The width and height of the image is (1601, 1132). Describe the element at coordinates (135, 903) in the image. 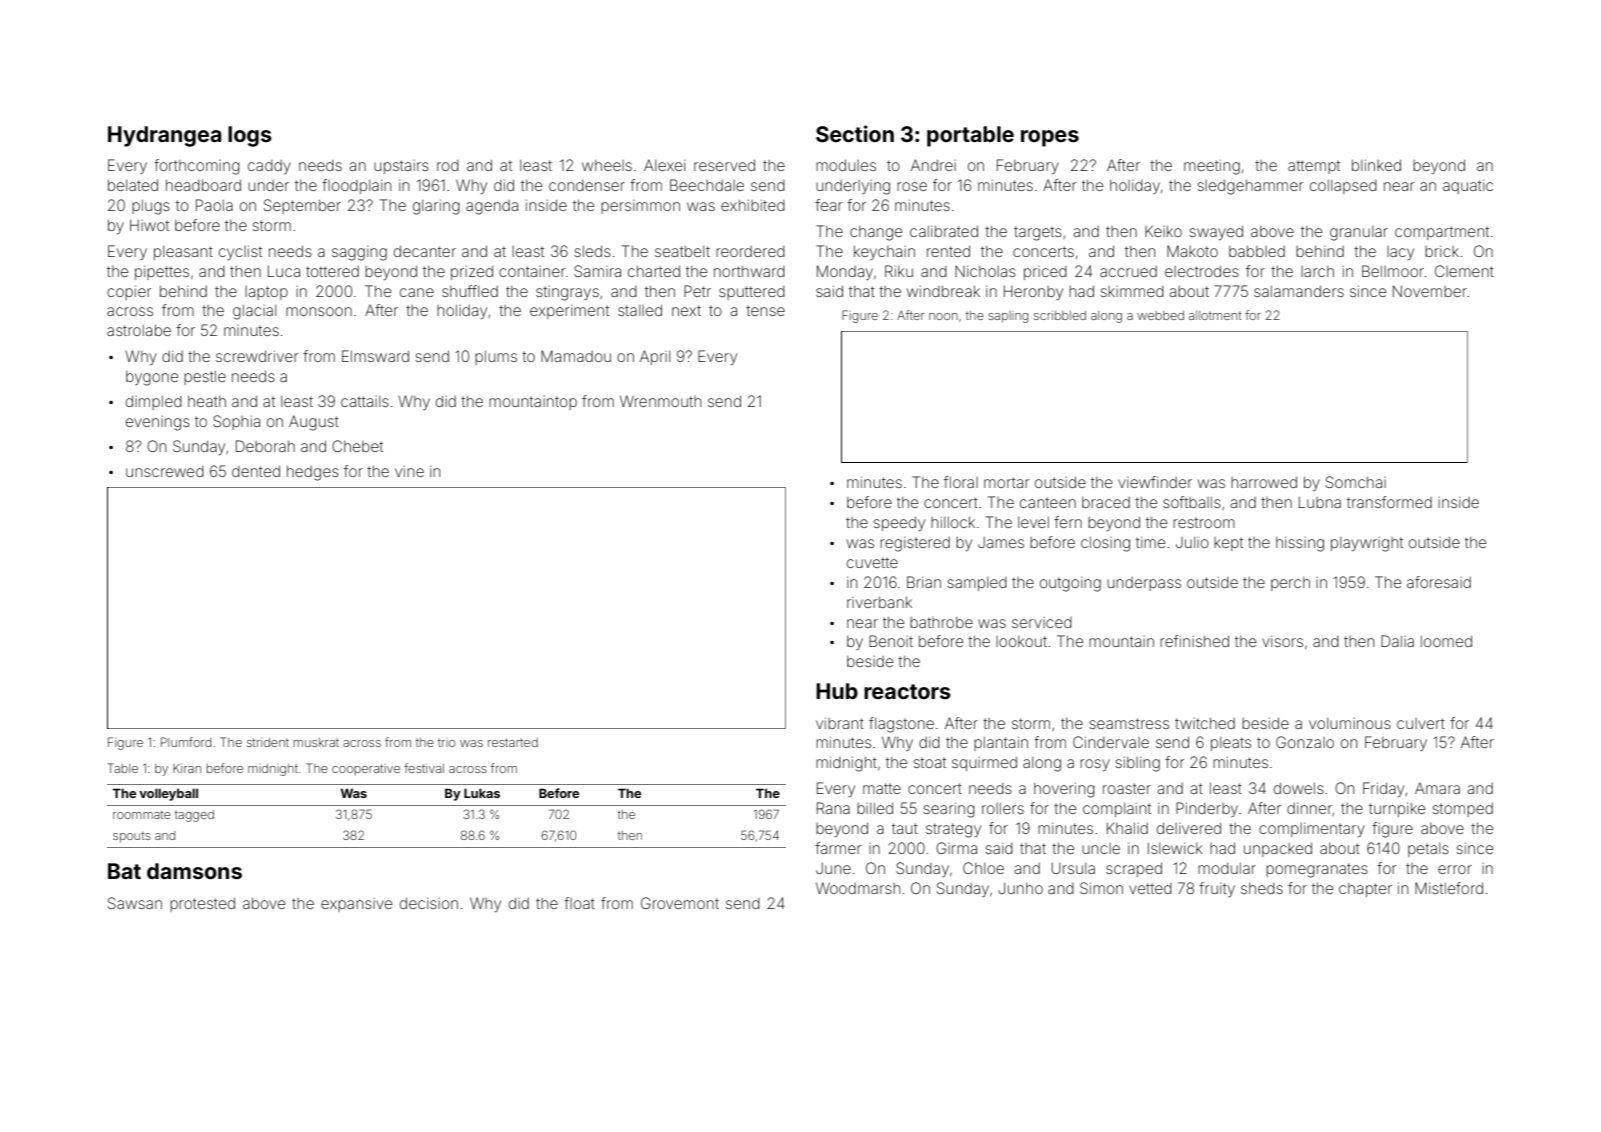

I see `Sawsan` at that location.
